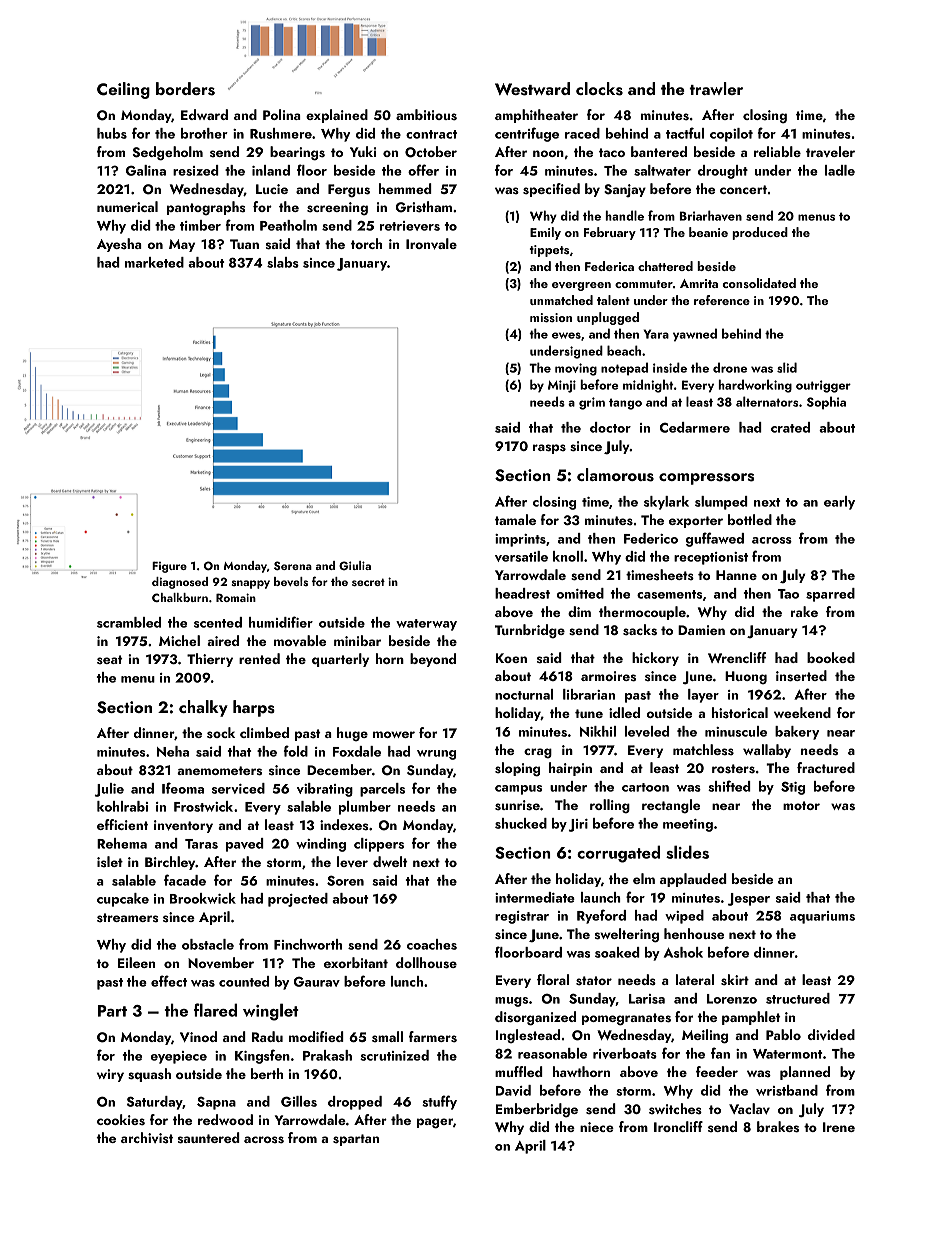  Describe the element at coordinates (532, 89) in the document. I see `Westward` at that location.
